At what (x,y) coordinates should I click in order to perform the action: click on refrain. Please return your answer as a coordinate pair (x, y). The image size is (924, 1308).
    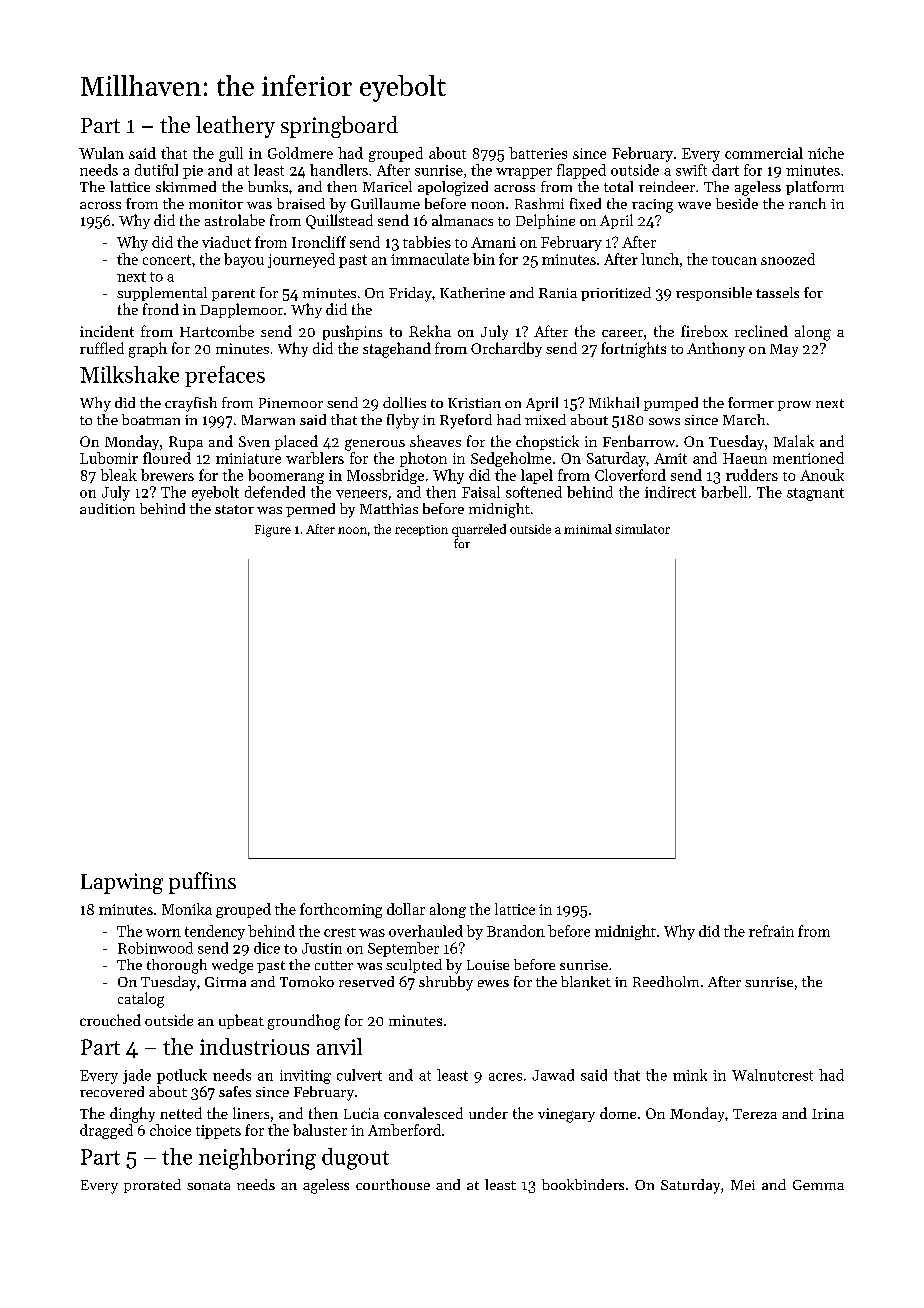
    Looking at the image, I should click on (771, 931).
